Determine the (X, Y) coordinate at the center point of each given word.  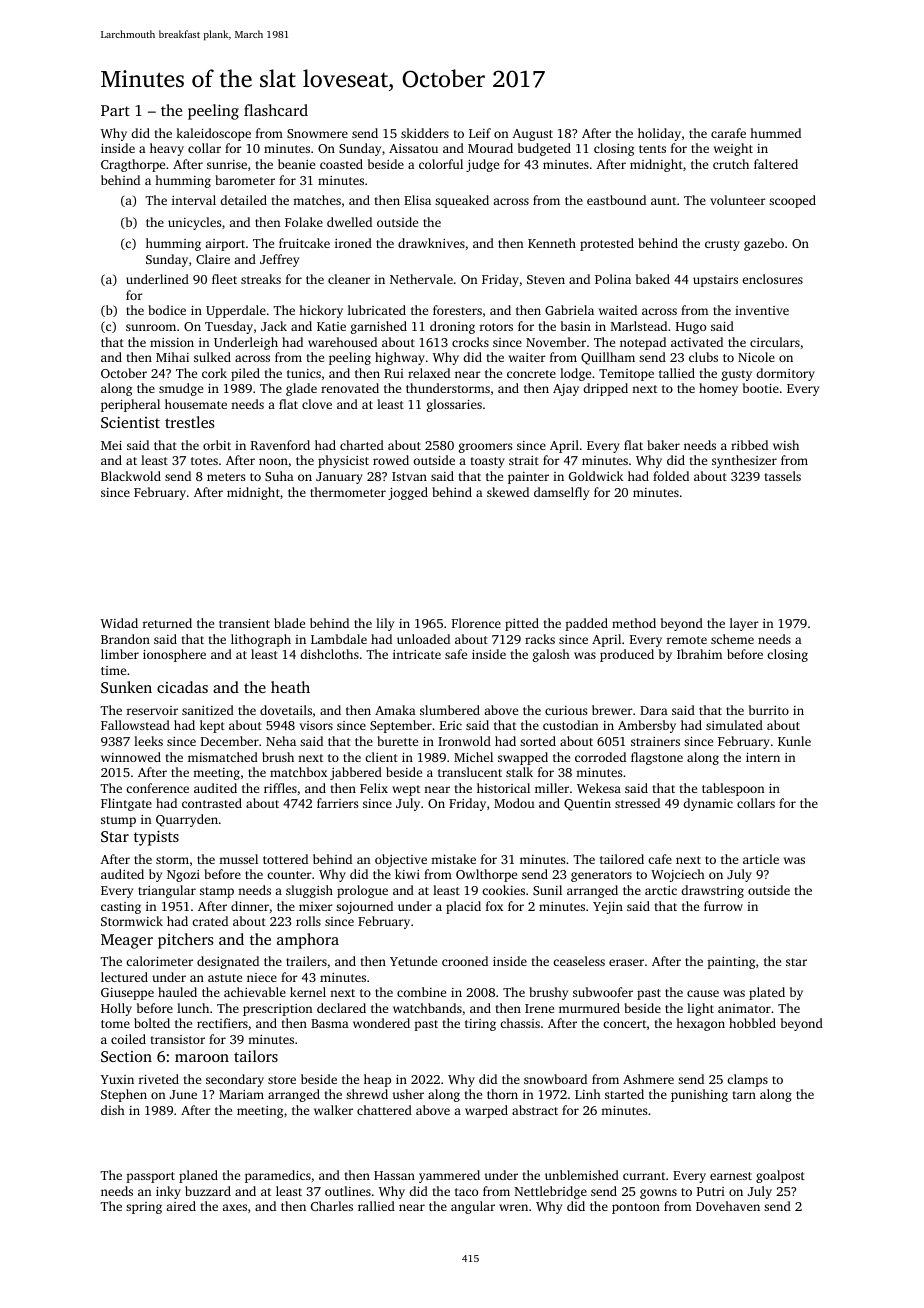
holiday (659, 134)
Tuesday (229, 327)
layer (744, 624)
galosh (551, 655)
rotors (496, 327)
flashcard (276, 110)
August (532, 135)
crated (210, 921)
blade (289, 623)
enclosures (772, 279)
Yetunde (413, 961)
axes (234, 1207)
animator (744, 1008)
